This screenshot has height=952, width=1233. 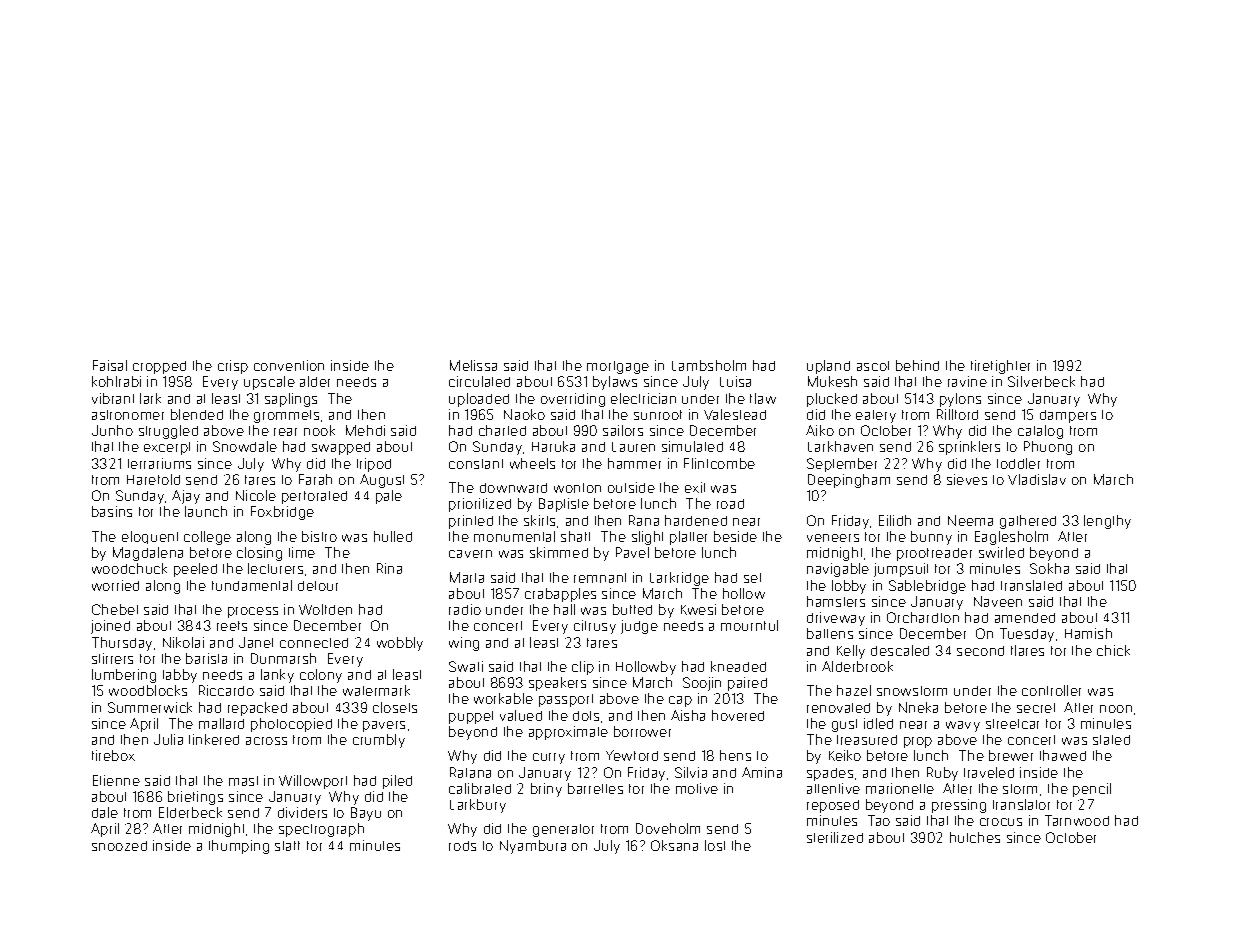 What do you see at coordinates (709, 365) in the screenshot?
I see `Lambsholm` at bounding box center [709, 365].
